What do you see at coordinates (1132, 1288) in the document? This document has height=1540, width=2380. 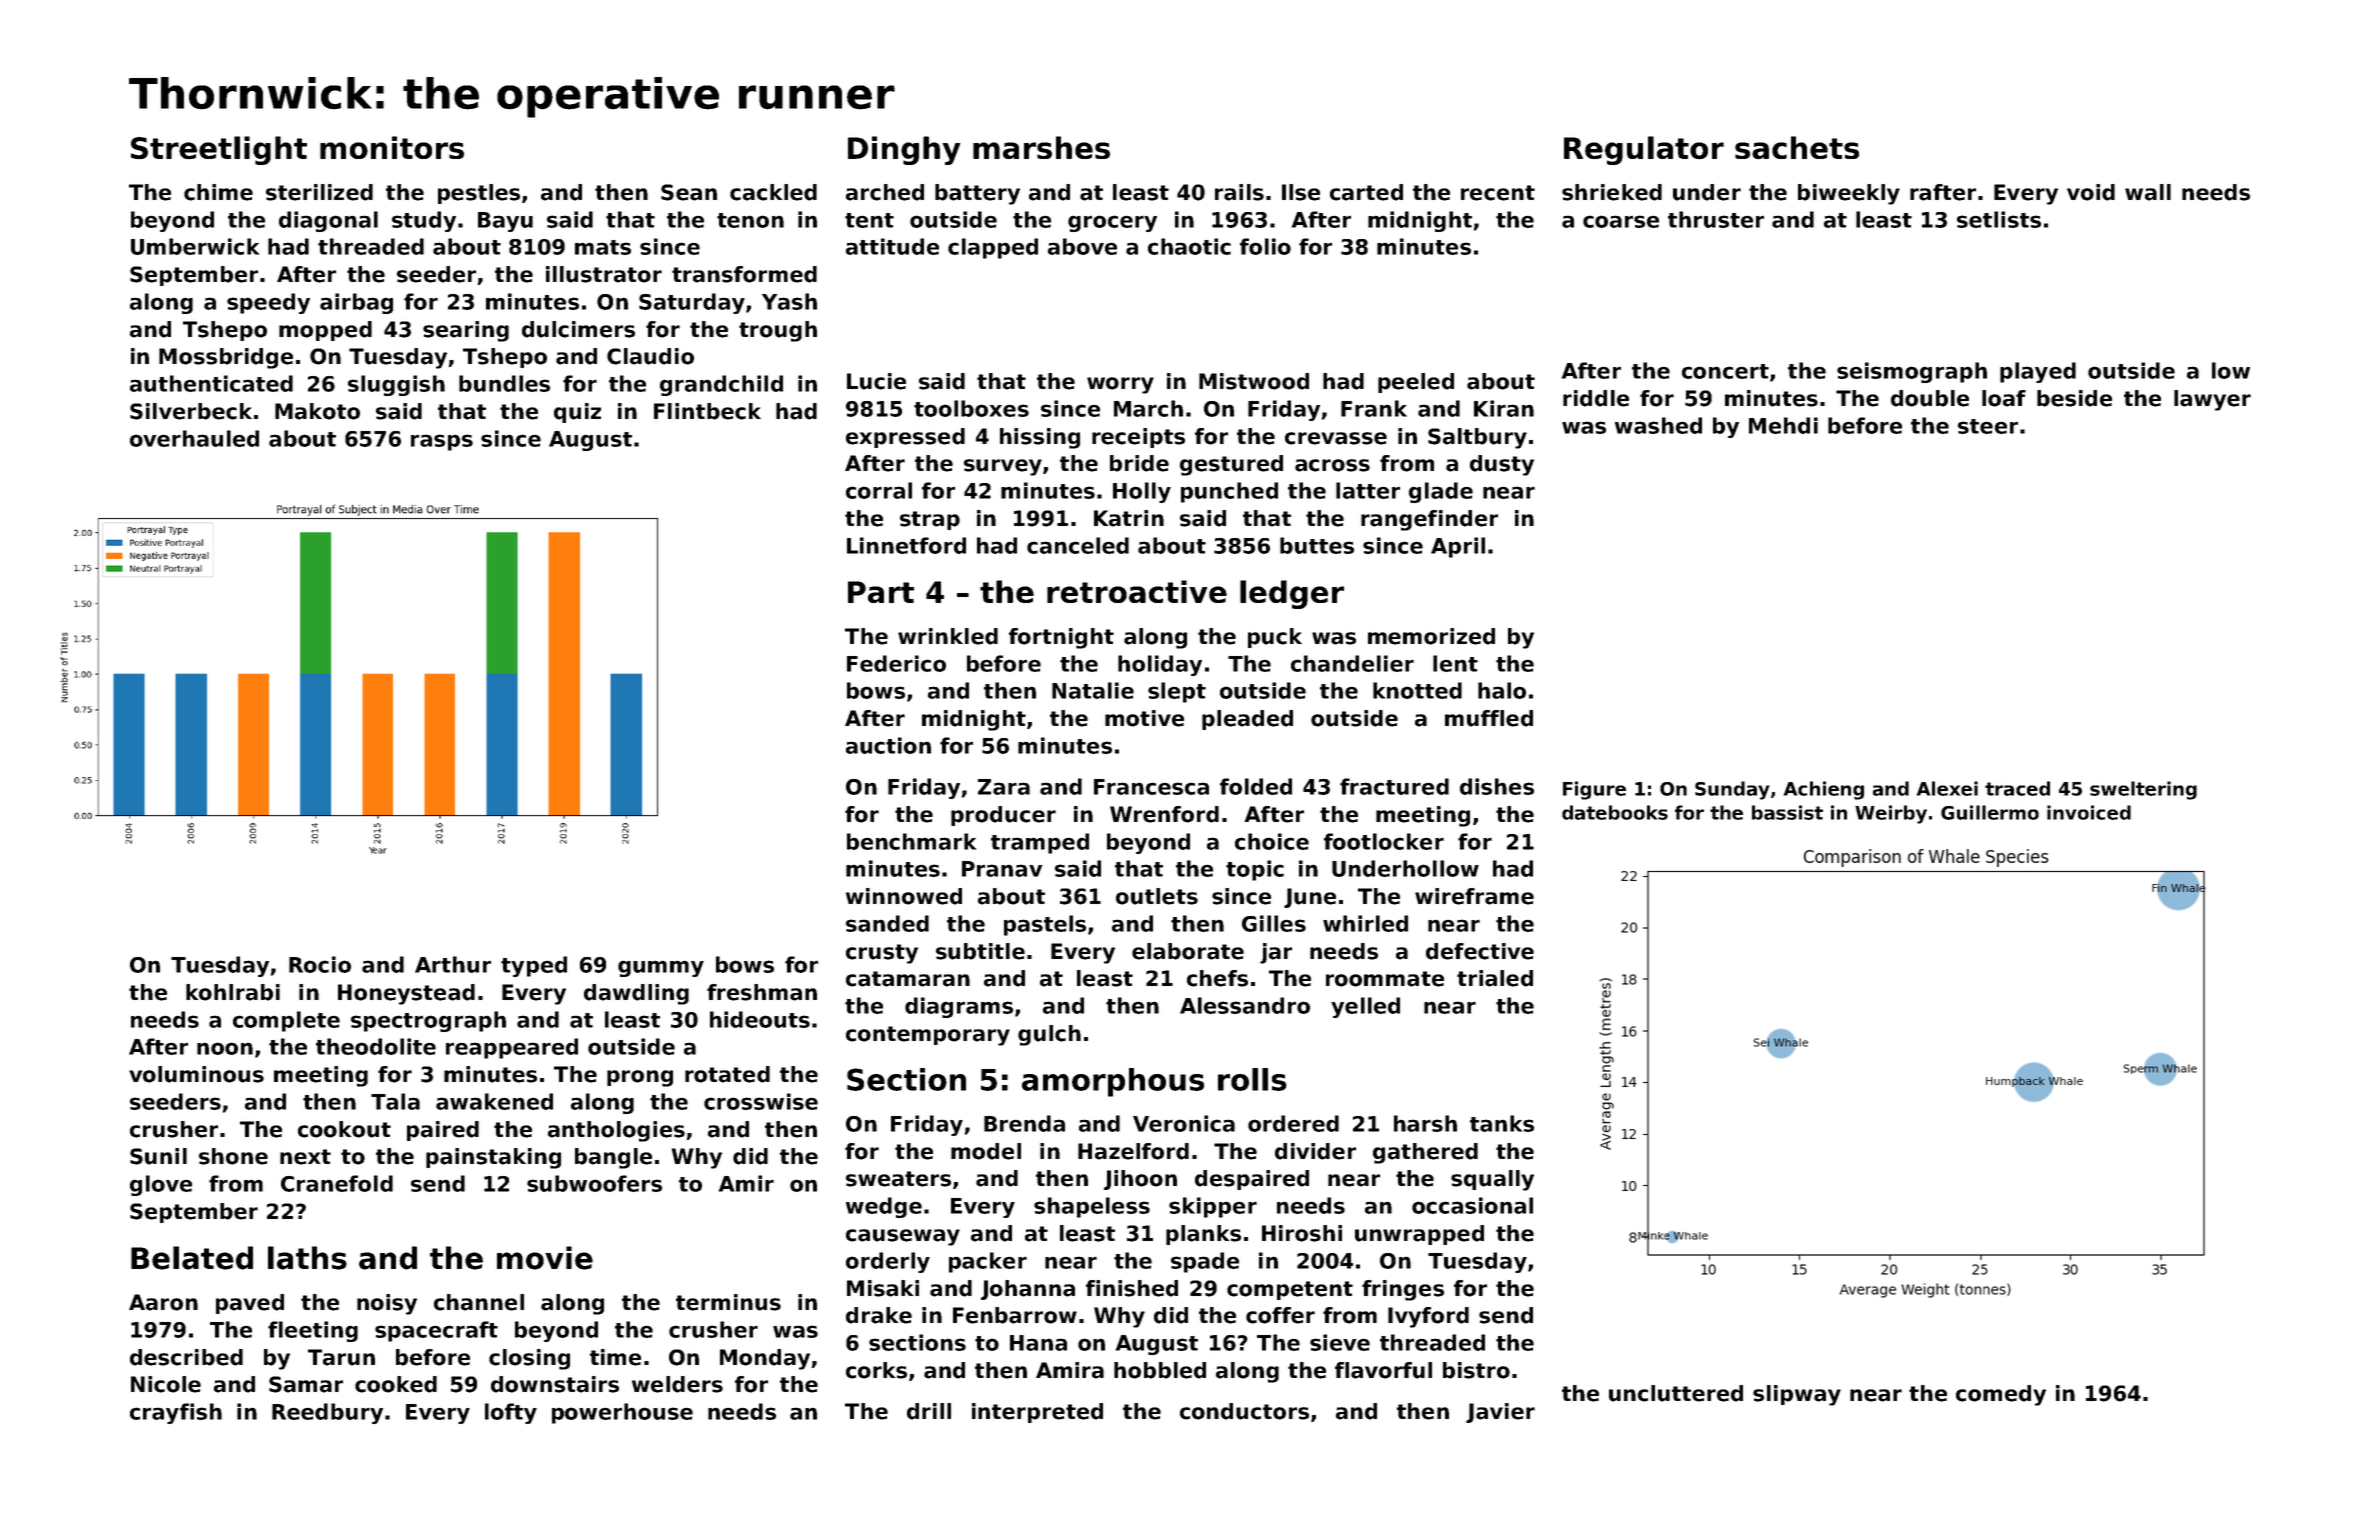 I see `finished` at bounding box center [1132, 1288].
